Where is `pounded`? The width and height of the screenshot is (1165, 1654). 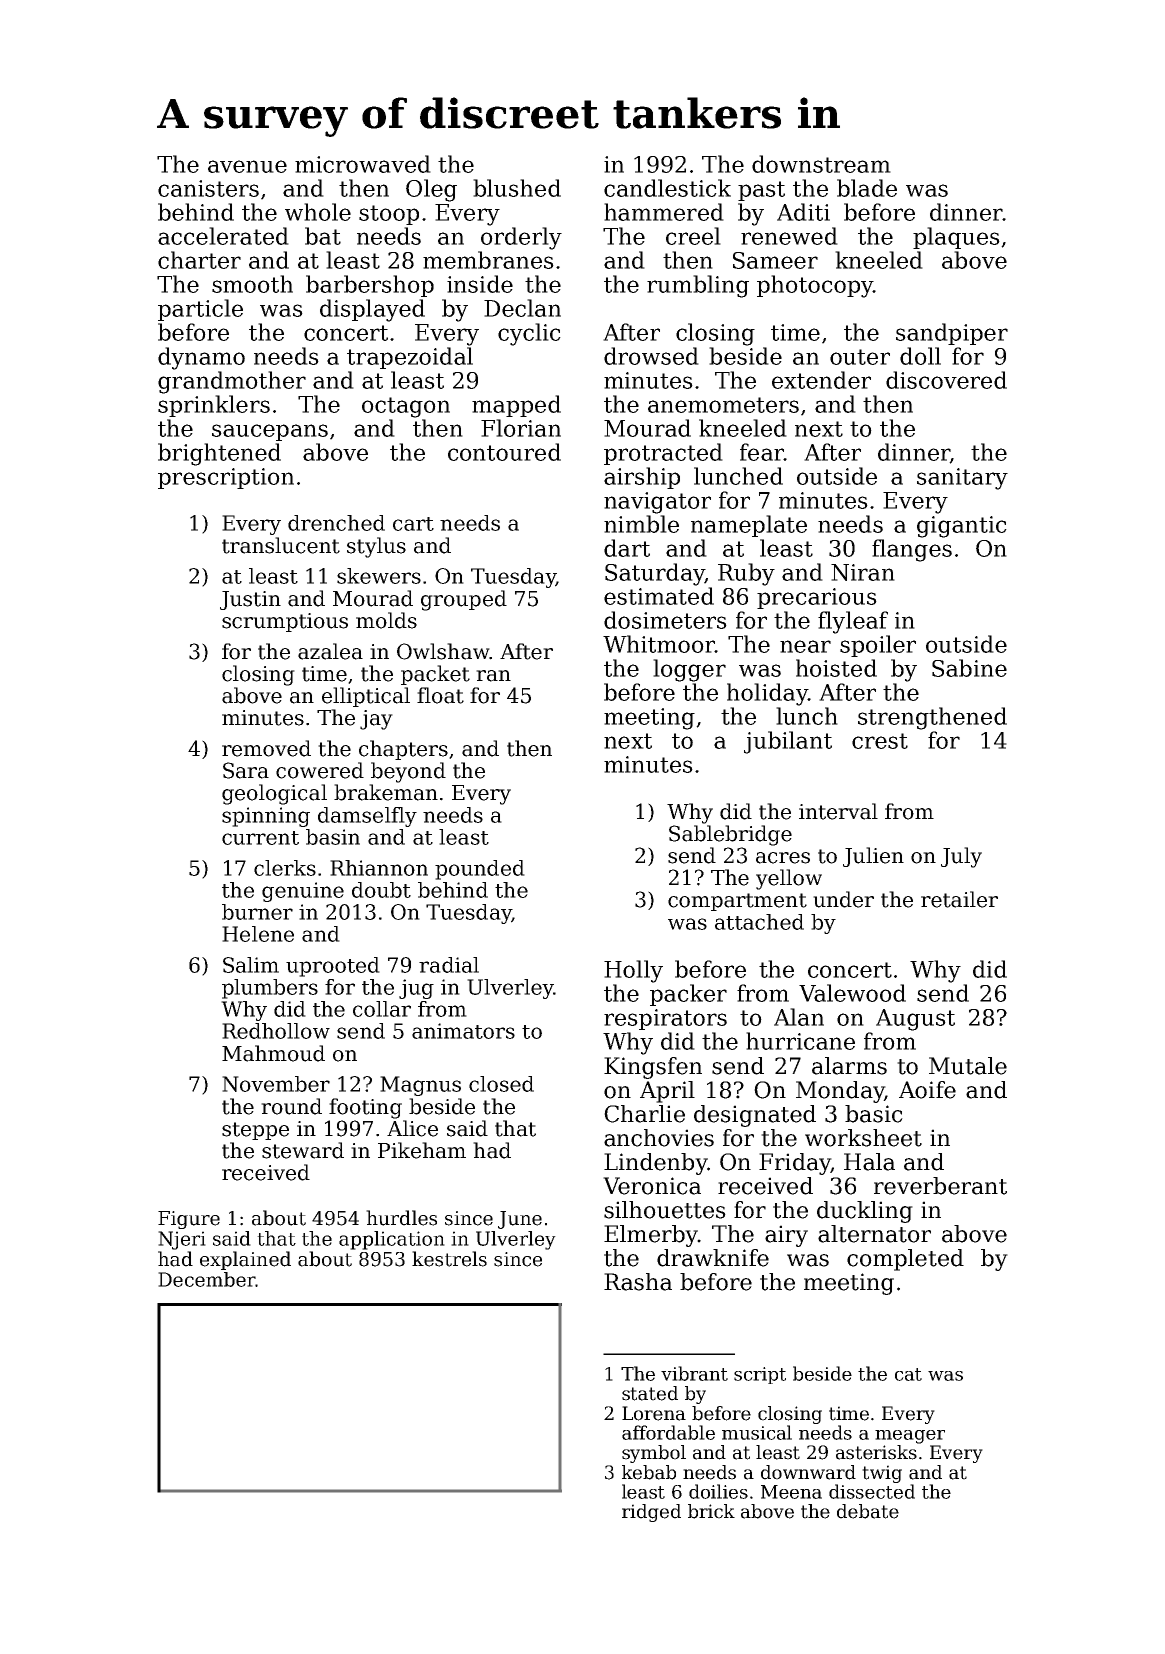 pounded is located at coordinates (480, 870).
